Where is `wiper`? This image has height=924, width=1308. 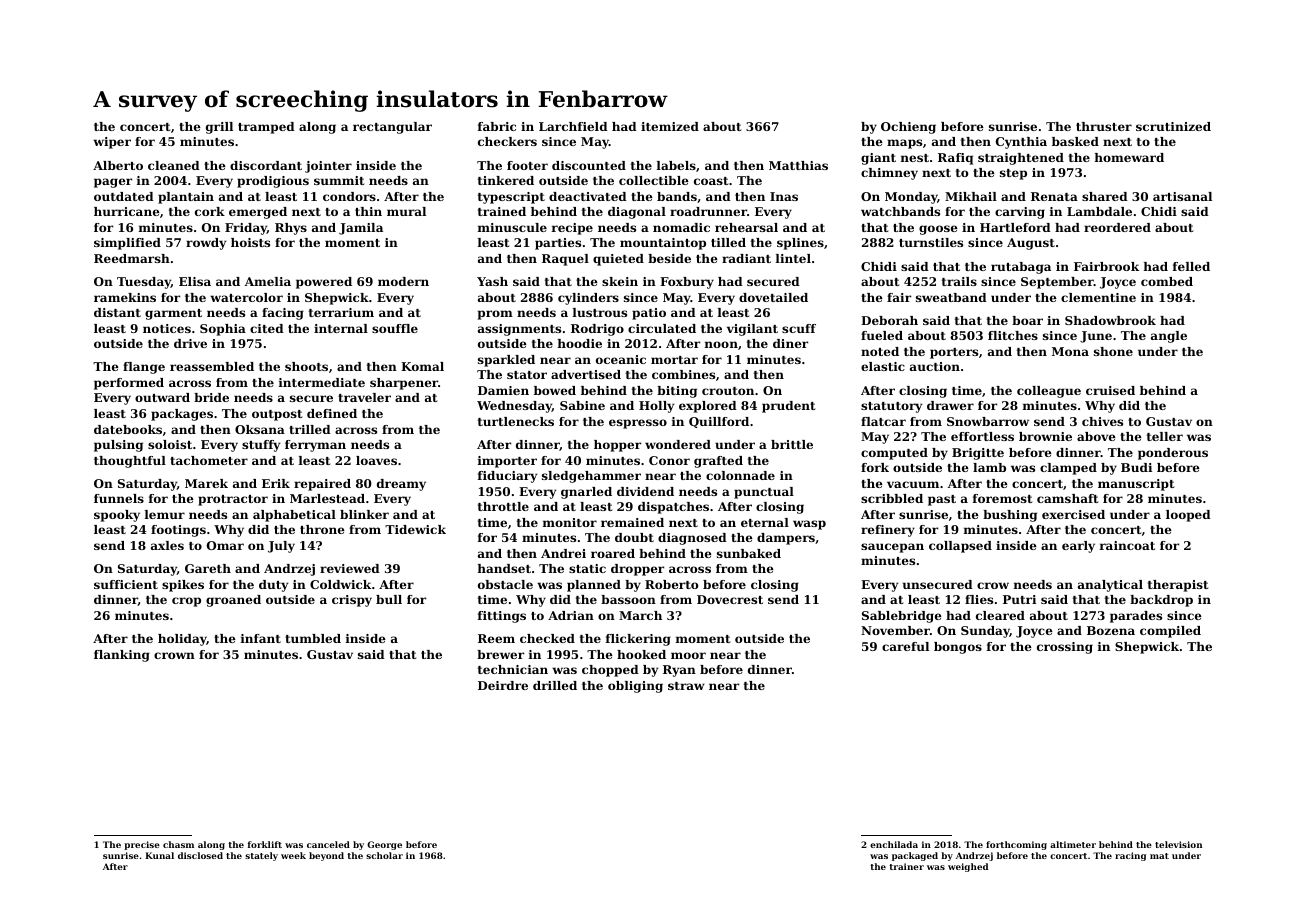 wiper is located at coordinates (112, 143).
